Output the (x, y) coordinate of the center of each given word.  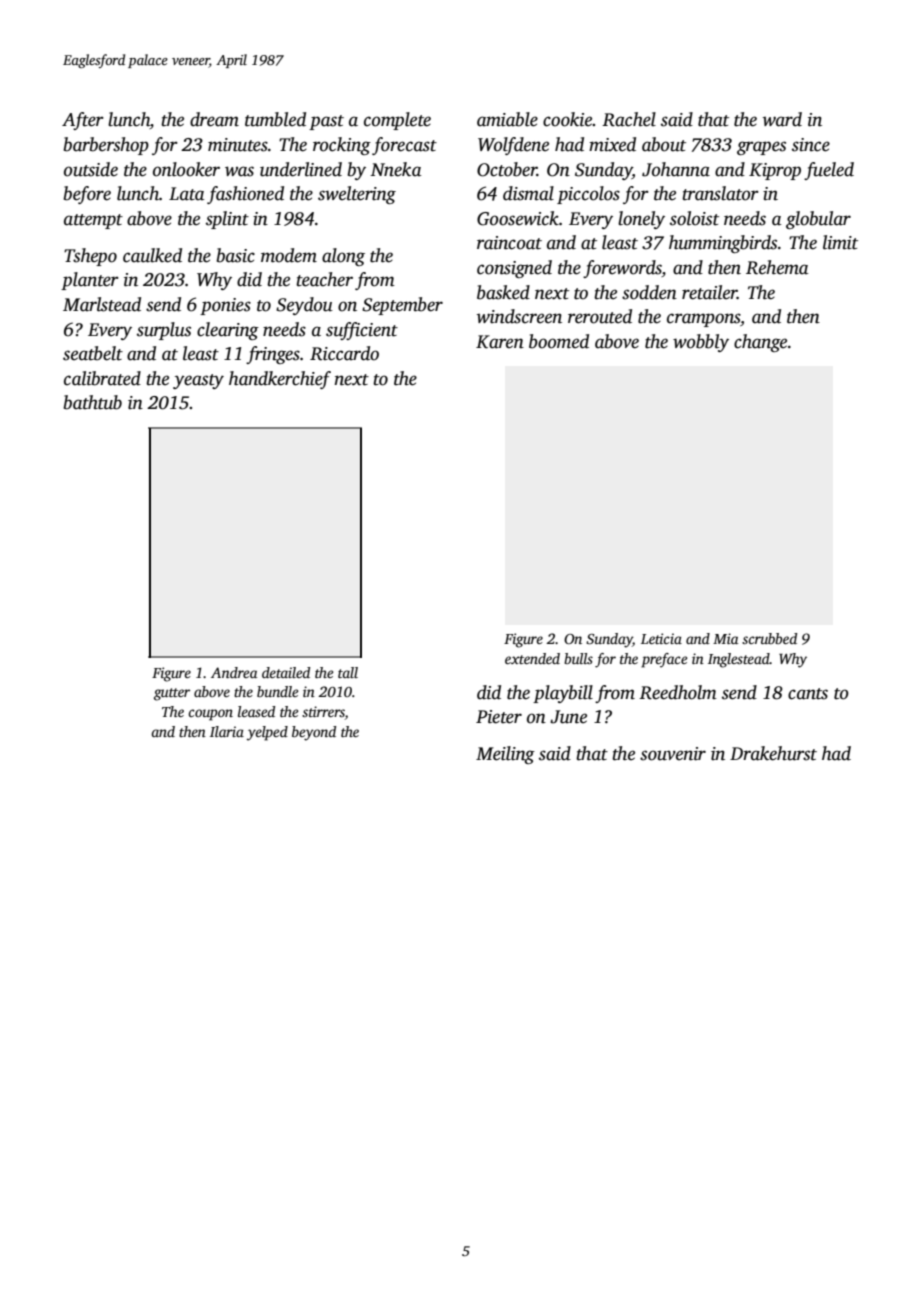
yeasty (198, 381)
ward (782, 119)
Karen (500, 342)
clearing (228, 331)
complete (397, 121)
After (83, 121)
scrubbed (769, 638)
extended (532, 658)
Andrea (234, 672)
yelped (267, 733)
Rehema (777, 267)
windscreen (519, 316)
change (760, 343)
